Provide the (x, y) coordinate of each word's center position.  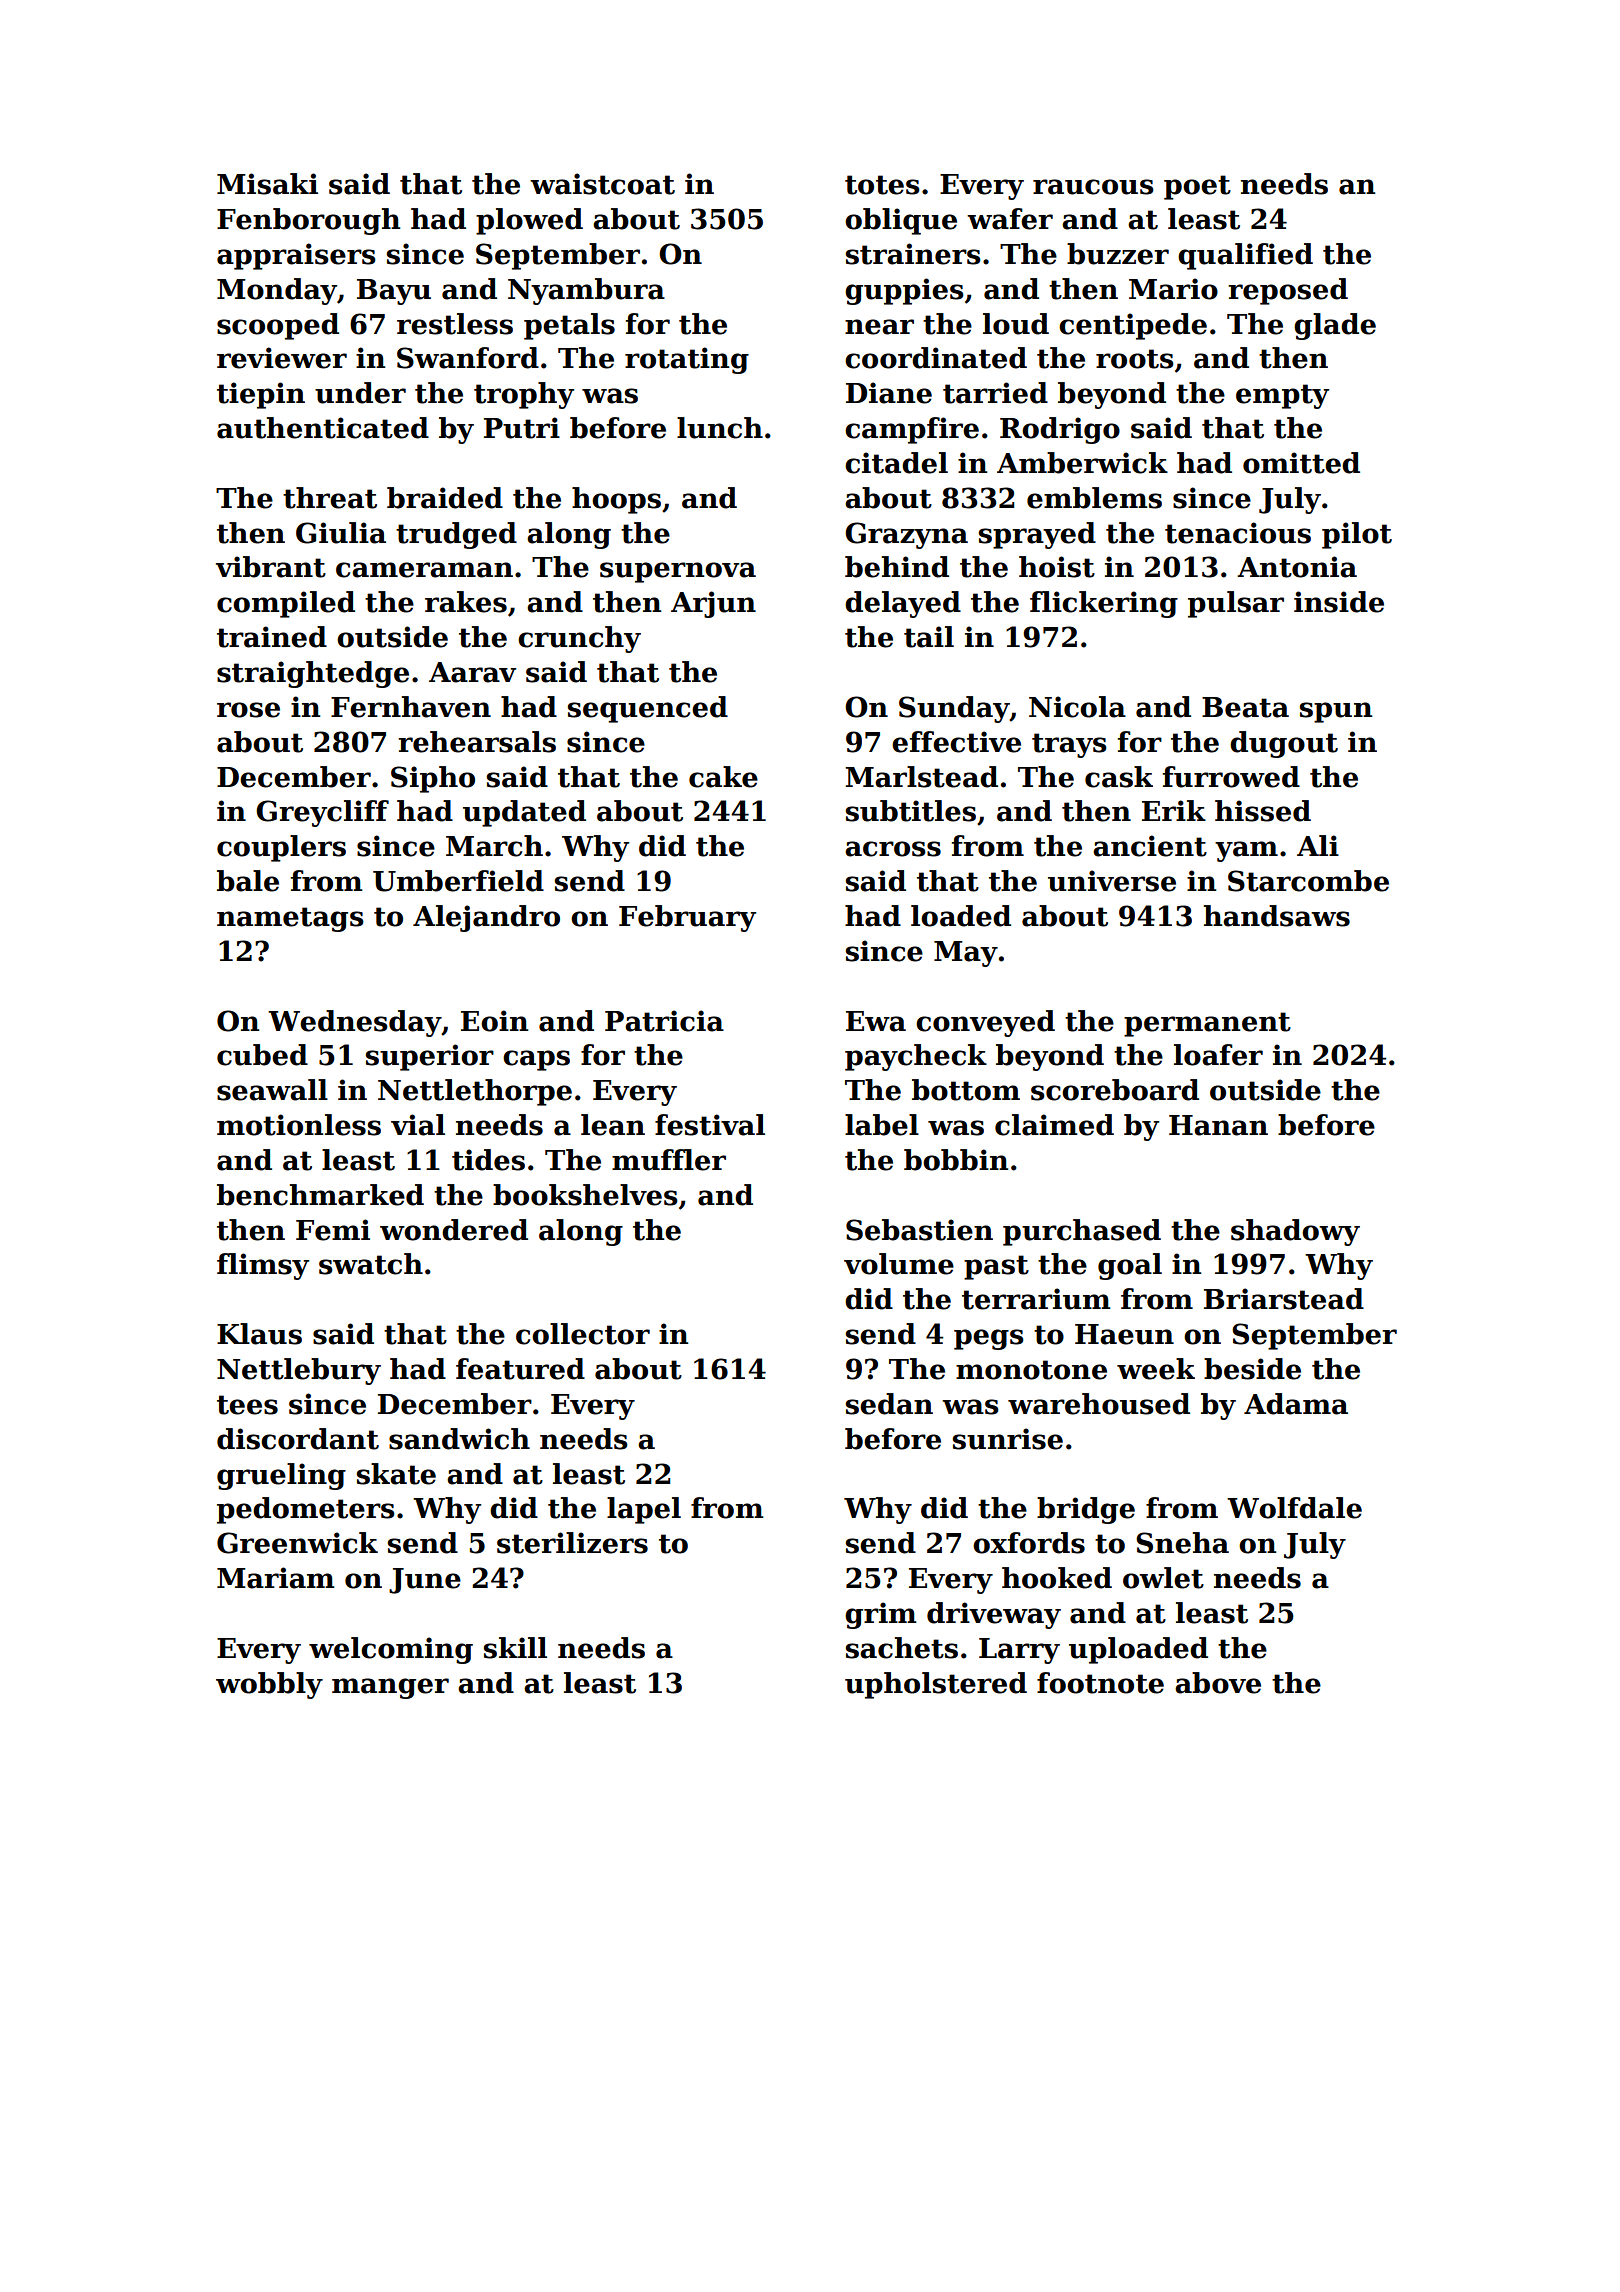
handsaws (1277, 916)
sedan (889, 1404)
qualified (1245, 256)
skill (515, 1648)
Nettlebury (299, 1371)
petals (569, 326)
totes (882, 185)
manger (390, 1688)
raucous (1093, 187)
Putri (522, 428)
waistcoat (602, 184)
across (893, 849)
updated (524, 813)
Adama (1296, 1404)
